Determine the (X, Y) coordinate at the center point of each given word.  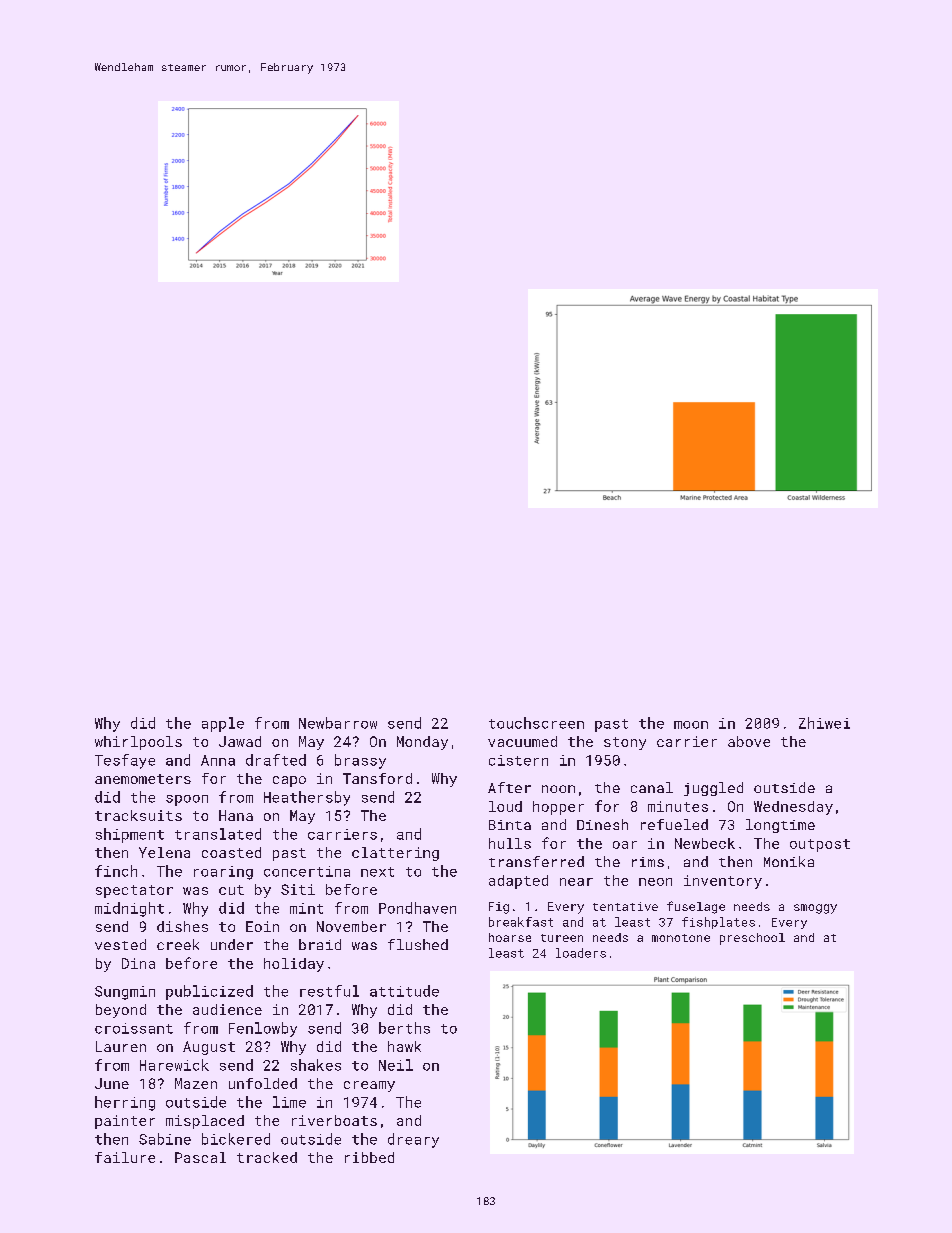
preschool (752, 939)
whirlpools (138, 743)
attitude (404, 991)
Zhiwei (824, 723)
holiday (294, 965)
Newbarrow (338, 723)
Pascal (200, 1157)
